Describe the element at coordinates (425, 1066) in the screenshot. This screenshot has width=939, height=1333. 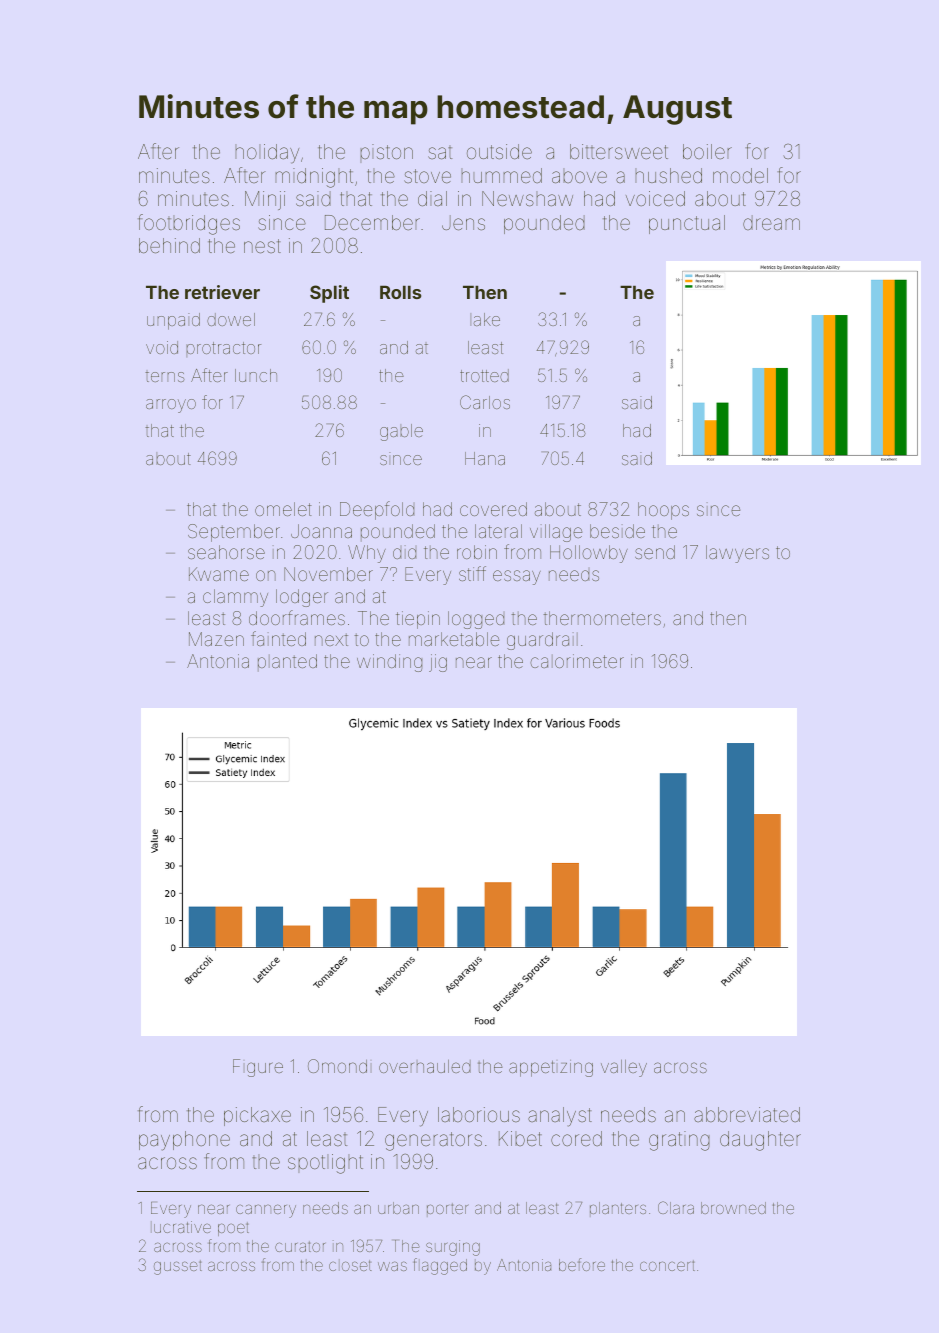
I see `overhauled` at that location.
